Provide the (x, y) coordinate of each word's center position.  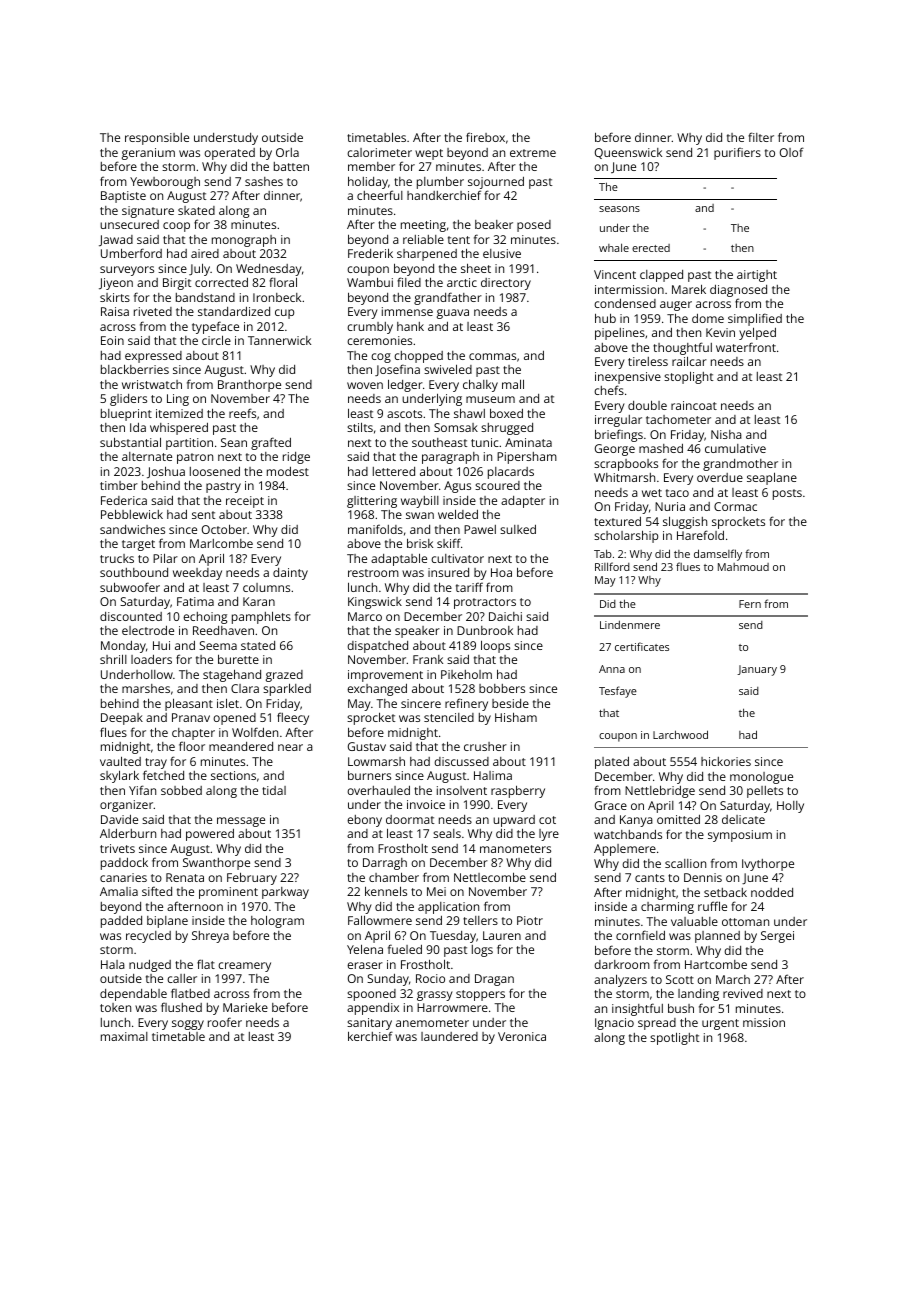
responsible (157, 139)
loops (495, 646)
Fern (750, 604)
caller (182, 978)
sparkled (287, 689)
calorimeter (379, 152)
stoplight (688, 377)
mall (513, 384)
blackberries (135, 369)
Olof (792, 152)
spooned (371, 995)
